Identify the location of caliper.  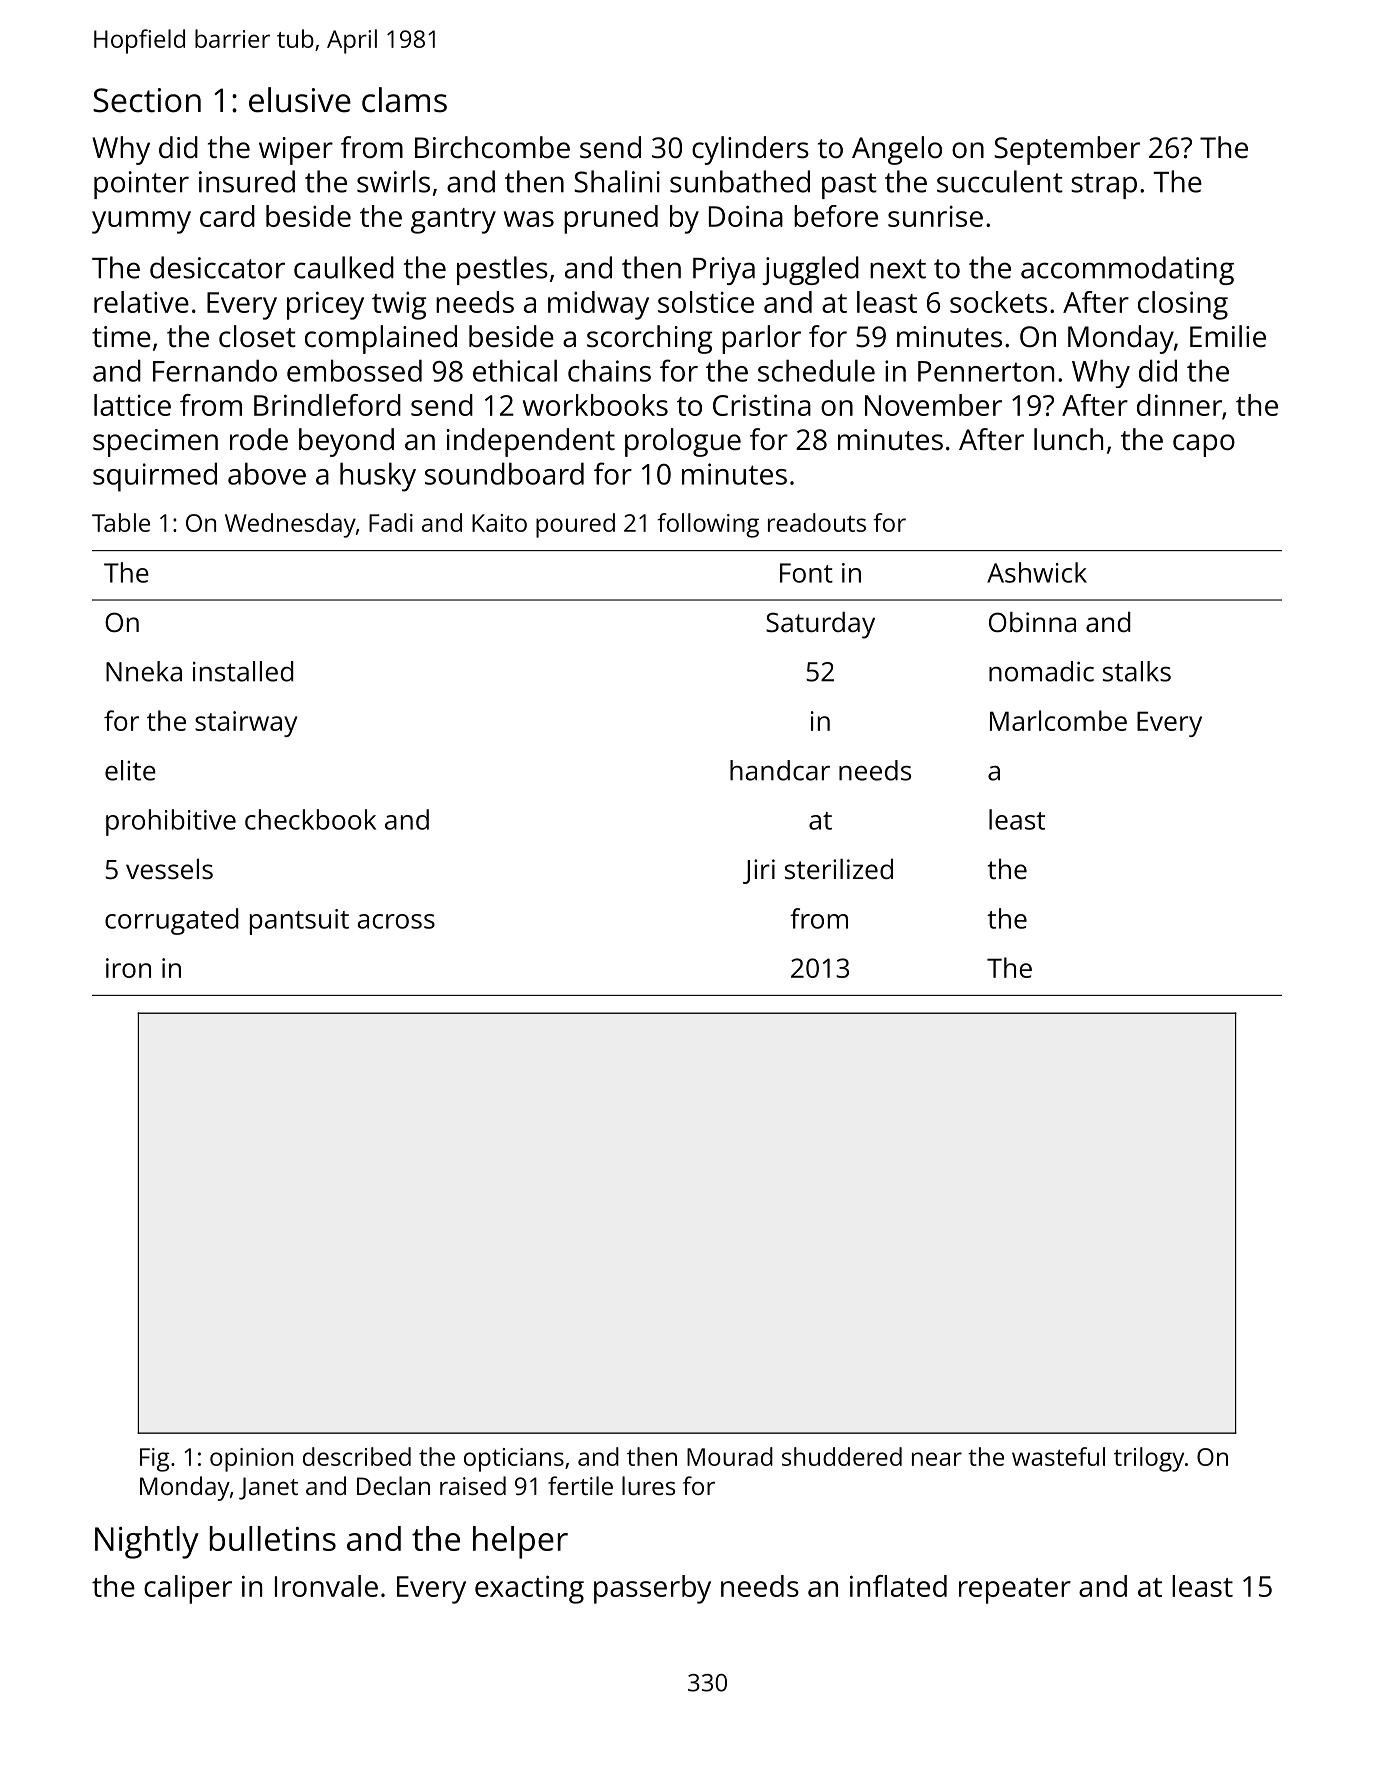
(188, 1589).
